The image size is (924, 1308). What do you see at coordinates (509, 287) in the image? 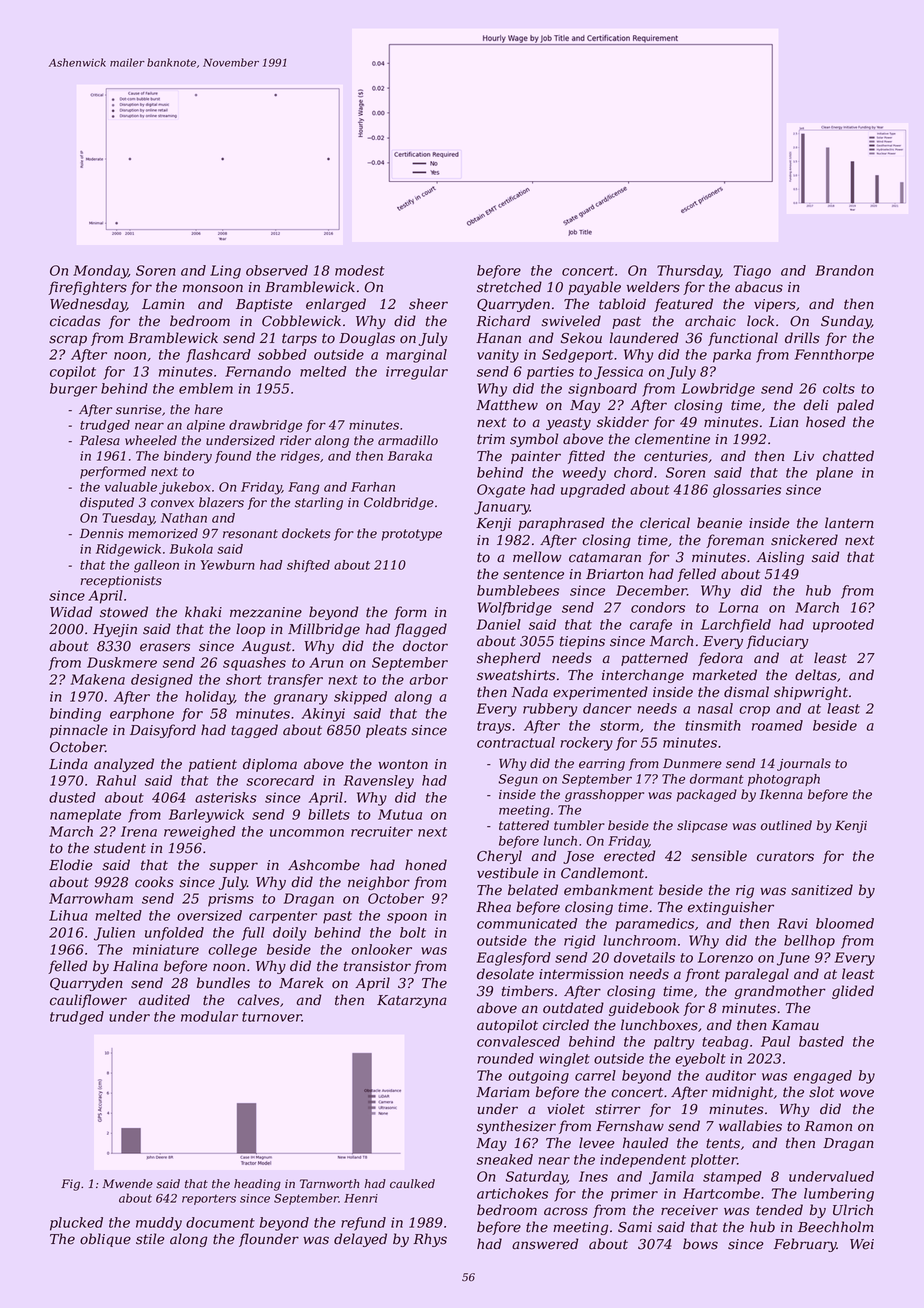
I see `stretched` at bounding box center [509, 287].
